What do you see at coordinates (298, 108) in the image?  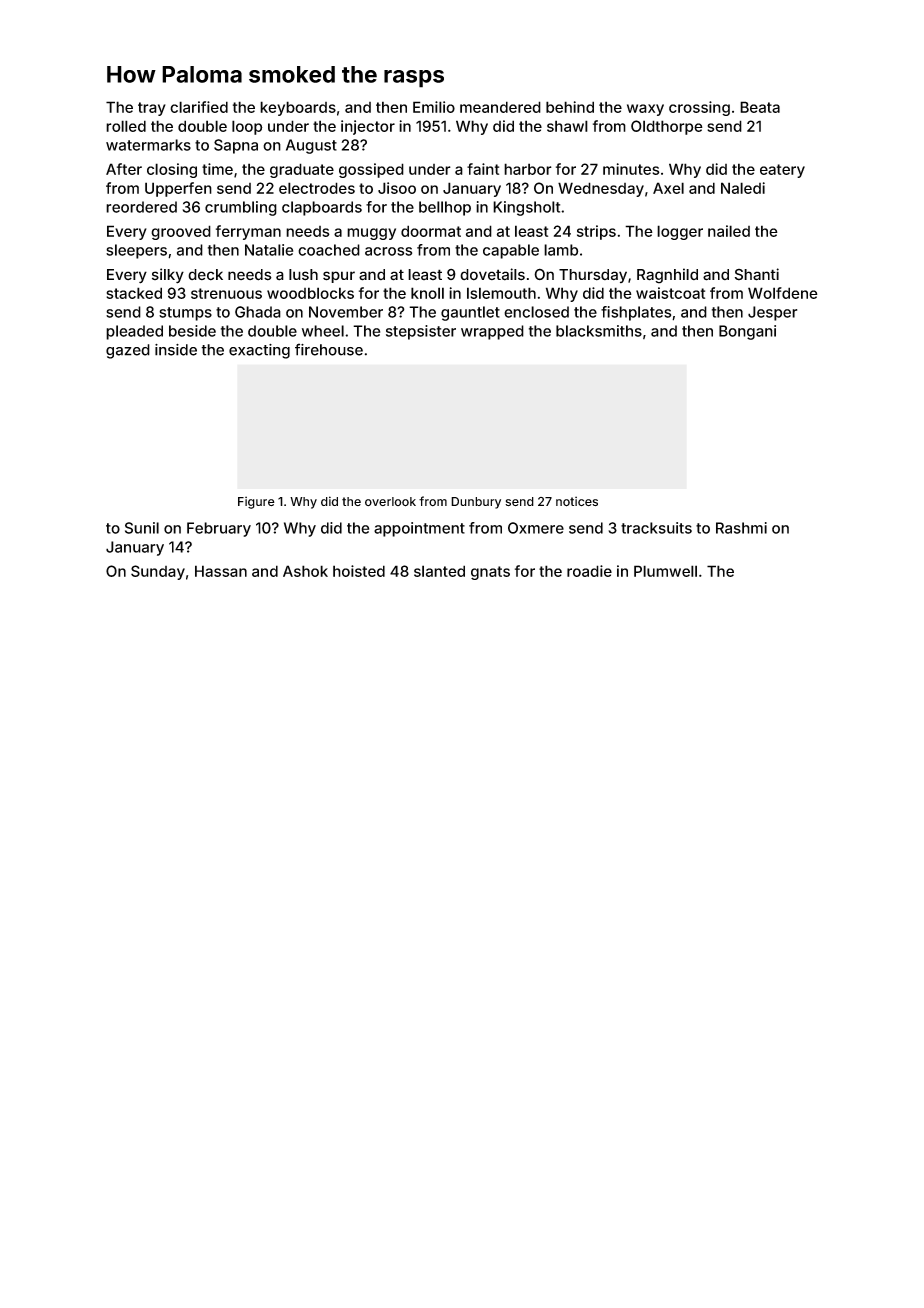 I see `keyboards` at bounding box center [298, 108].
